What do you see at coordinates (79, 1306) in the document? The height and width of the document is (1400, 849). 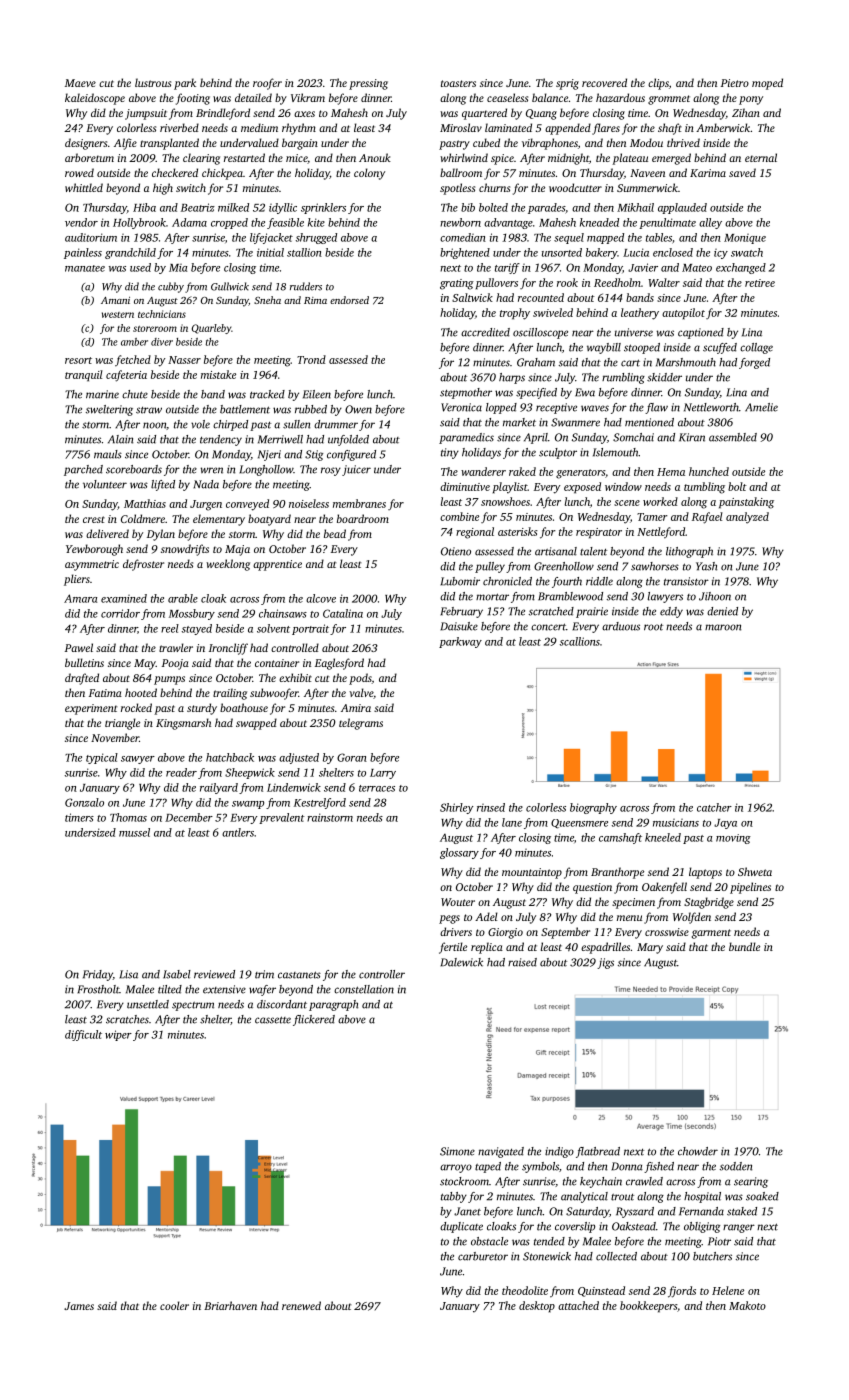 I see `James` at bounding box center [79, 1306].
